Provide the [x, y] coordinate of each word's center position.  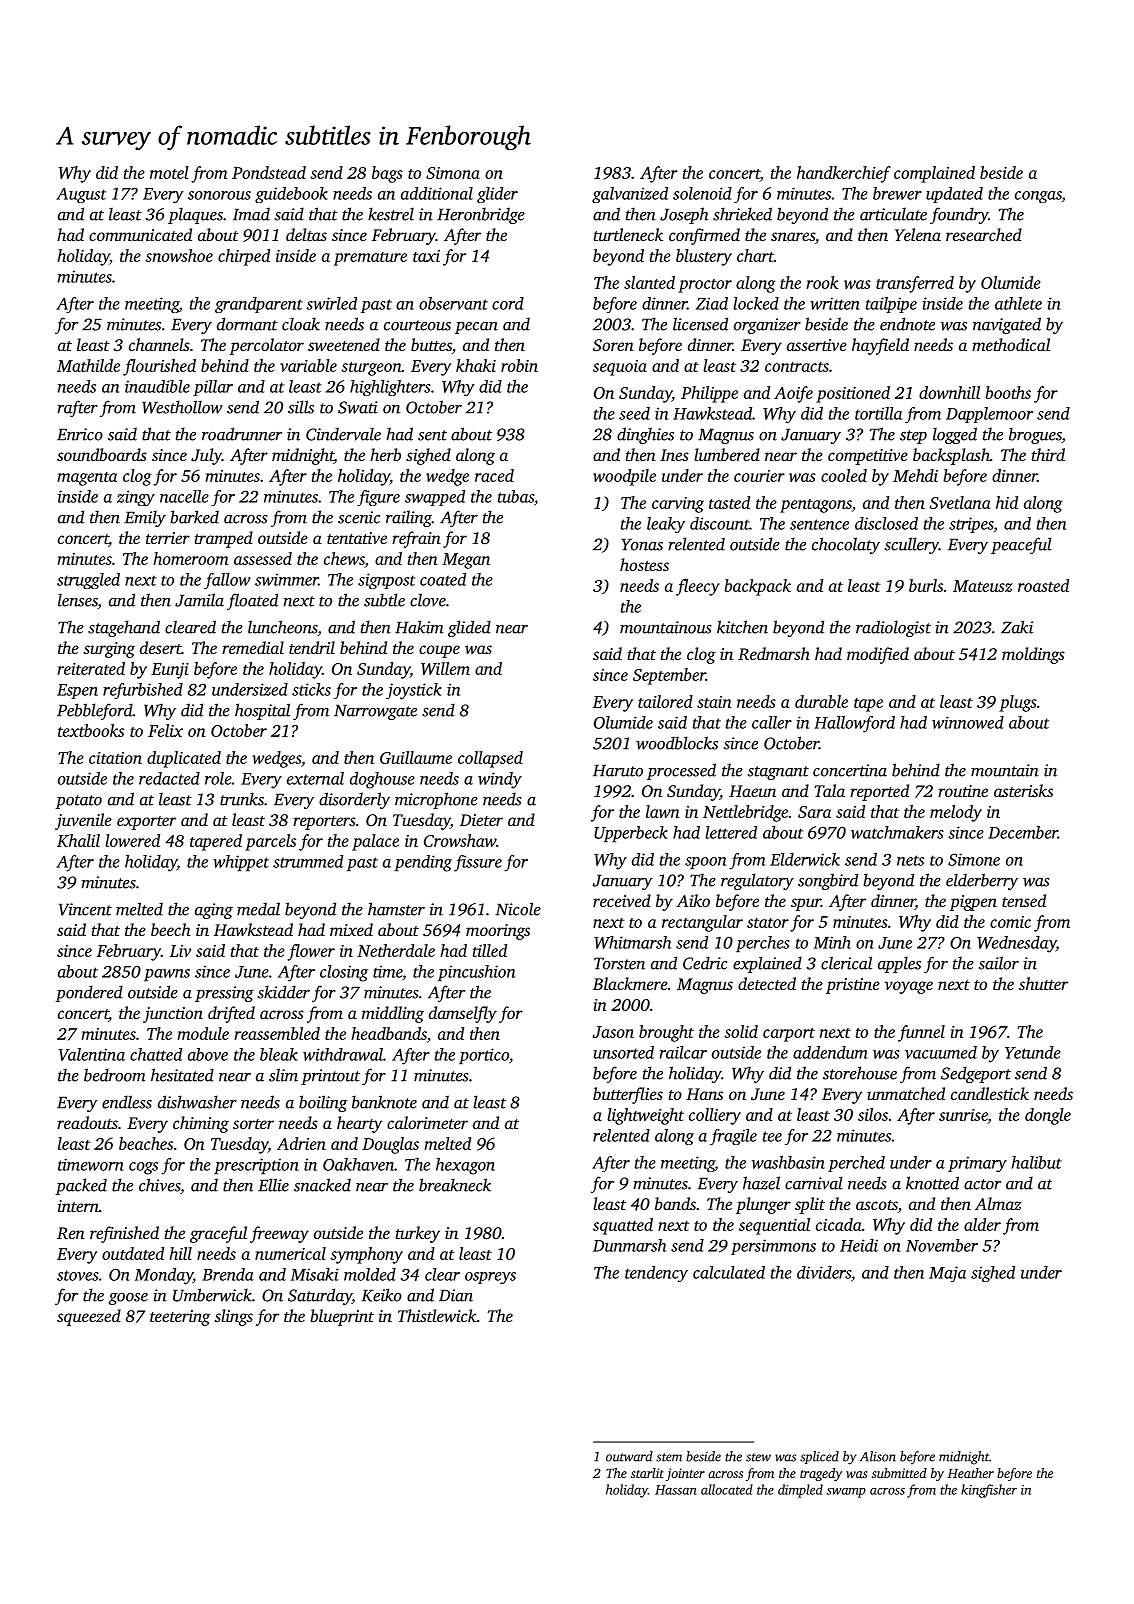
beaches [146, 1143]
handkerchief [844, 174]
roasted [1043, 585]
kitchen [742, 627]
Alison [878, 1456]
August [81, 195]
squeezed [89, 1317]
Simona [453, 173]
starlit [647, 1473]
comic [1010, 922]
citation [115, 758]
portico [484, 1056]
